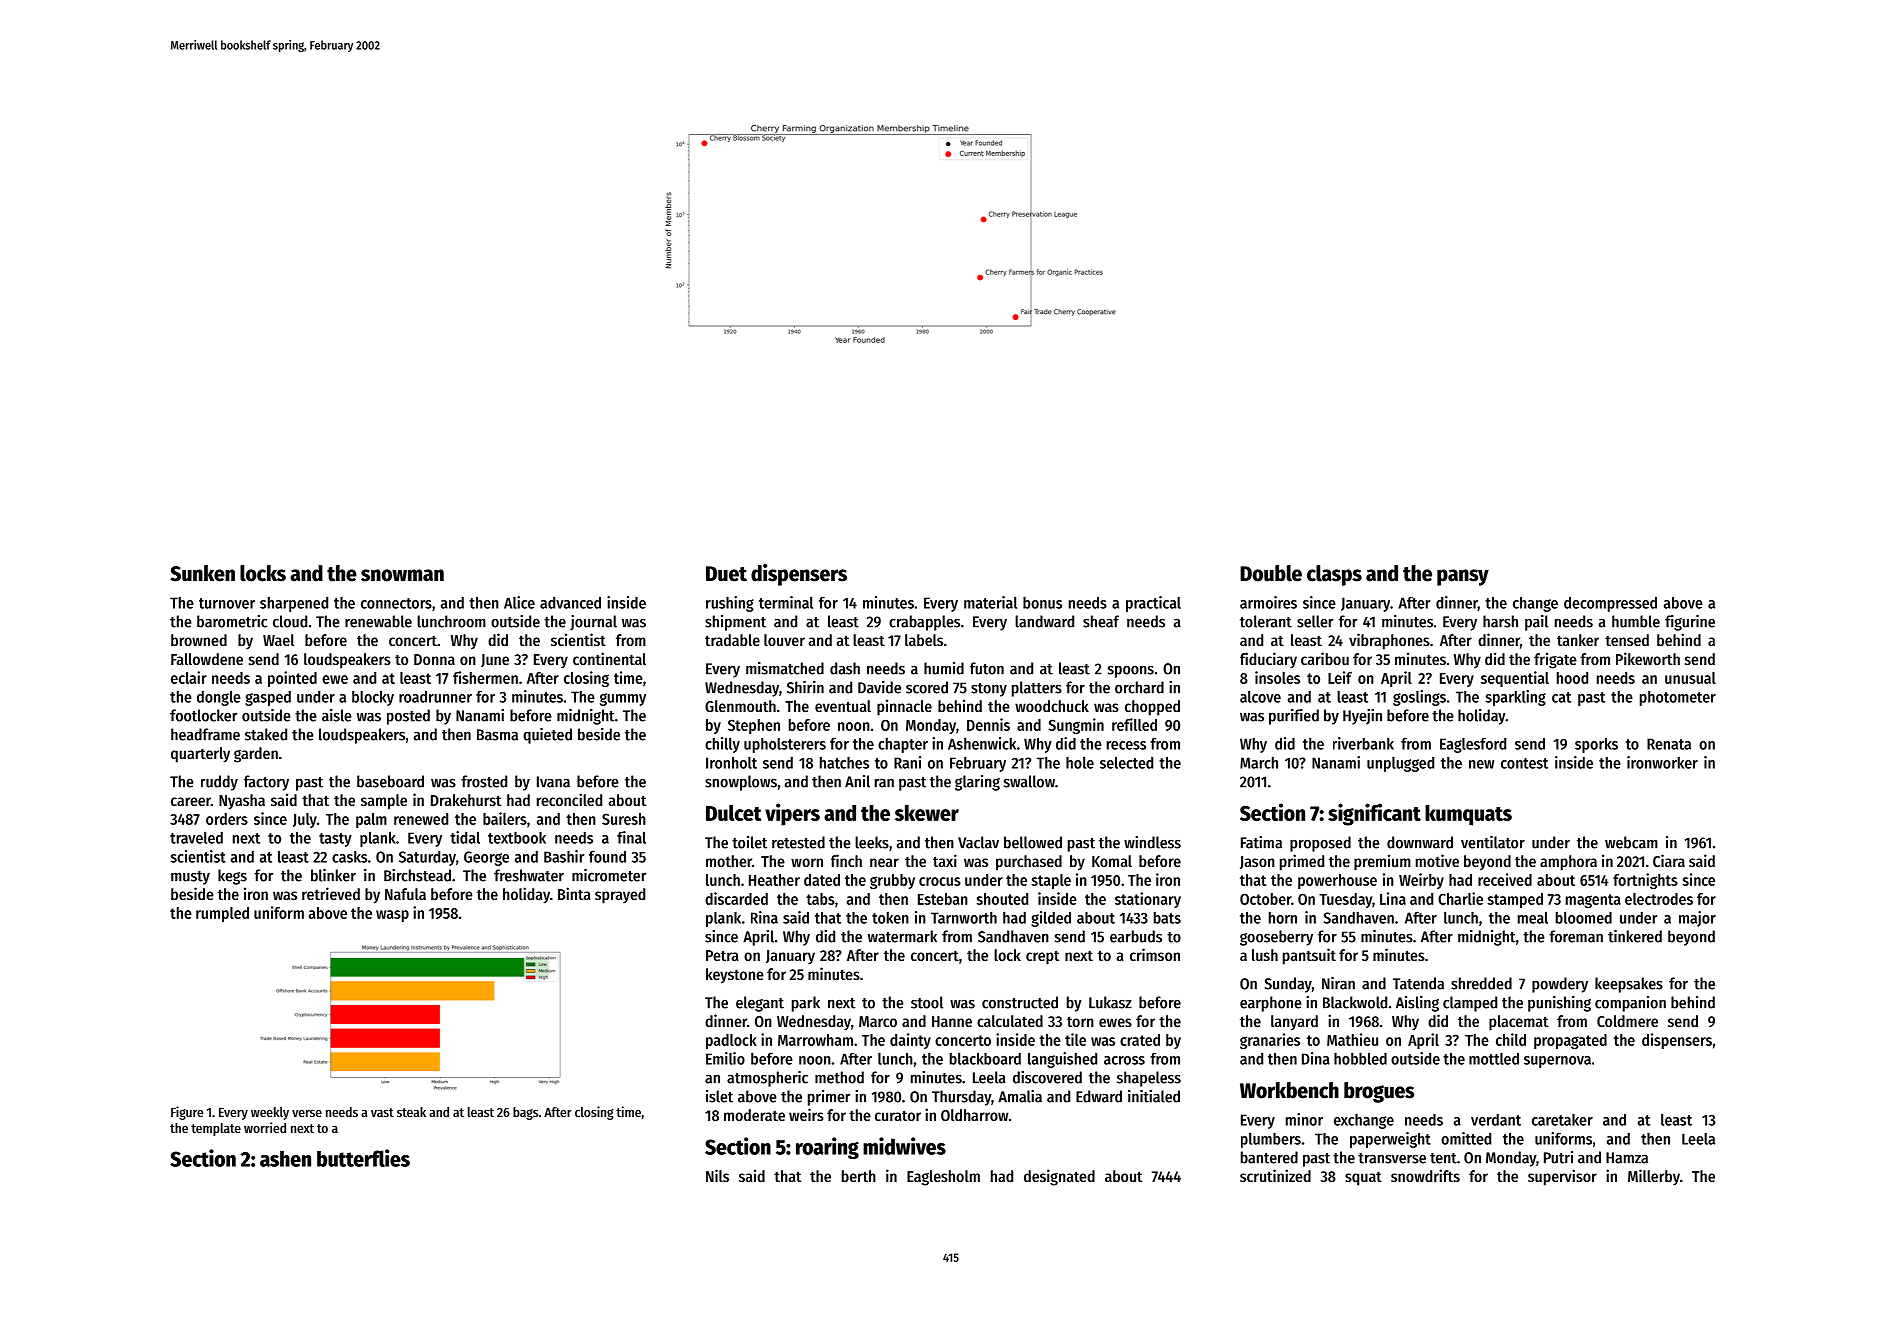  What do you see at coordinates (1334, 575) in the screenshot?
I see `clasps` at bounding box center [1334, 575].
